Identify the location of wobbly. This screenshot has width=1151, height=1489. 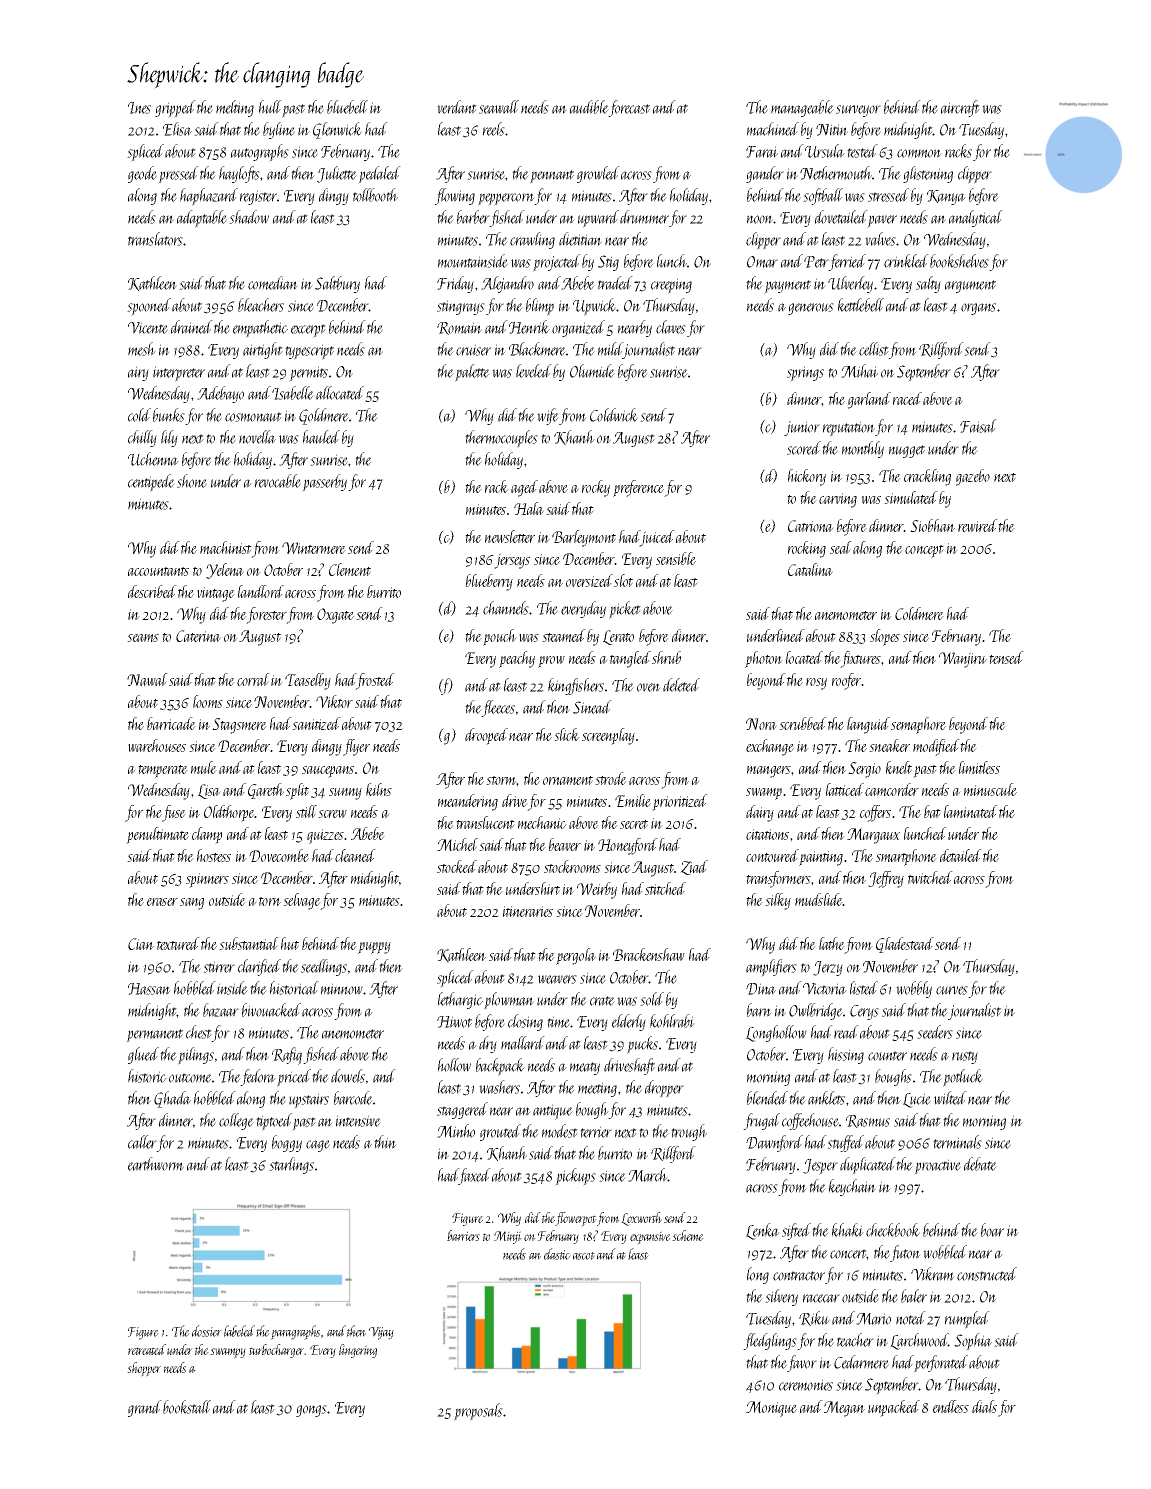
(914, 989).
